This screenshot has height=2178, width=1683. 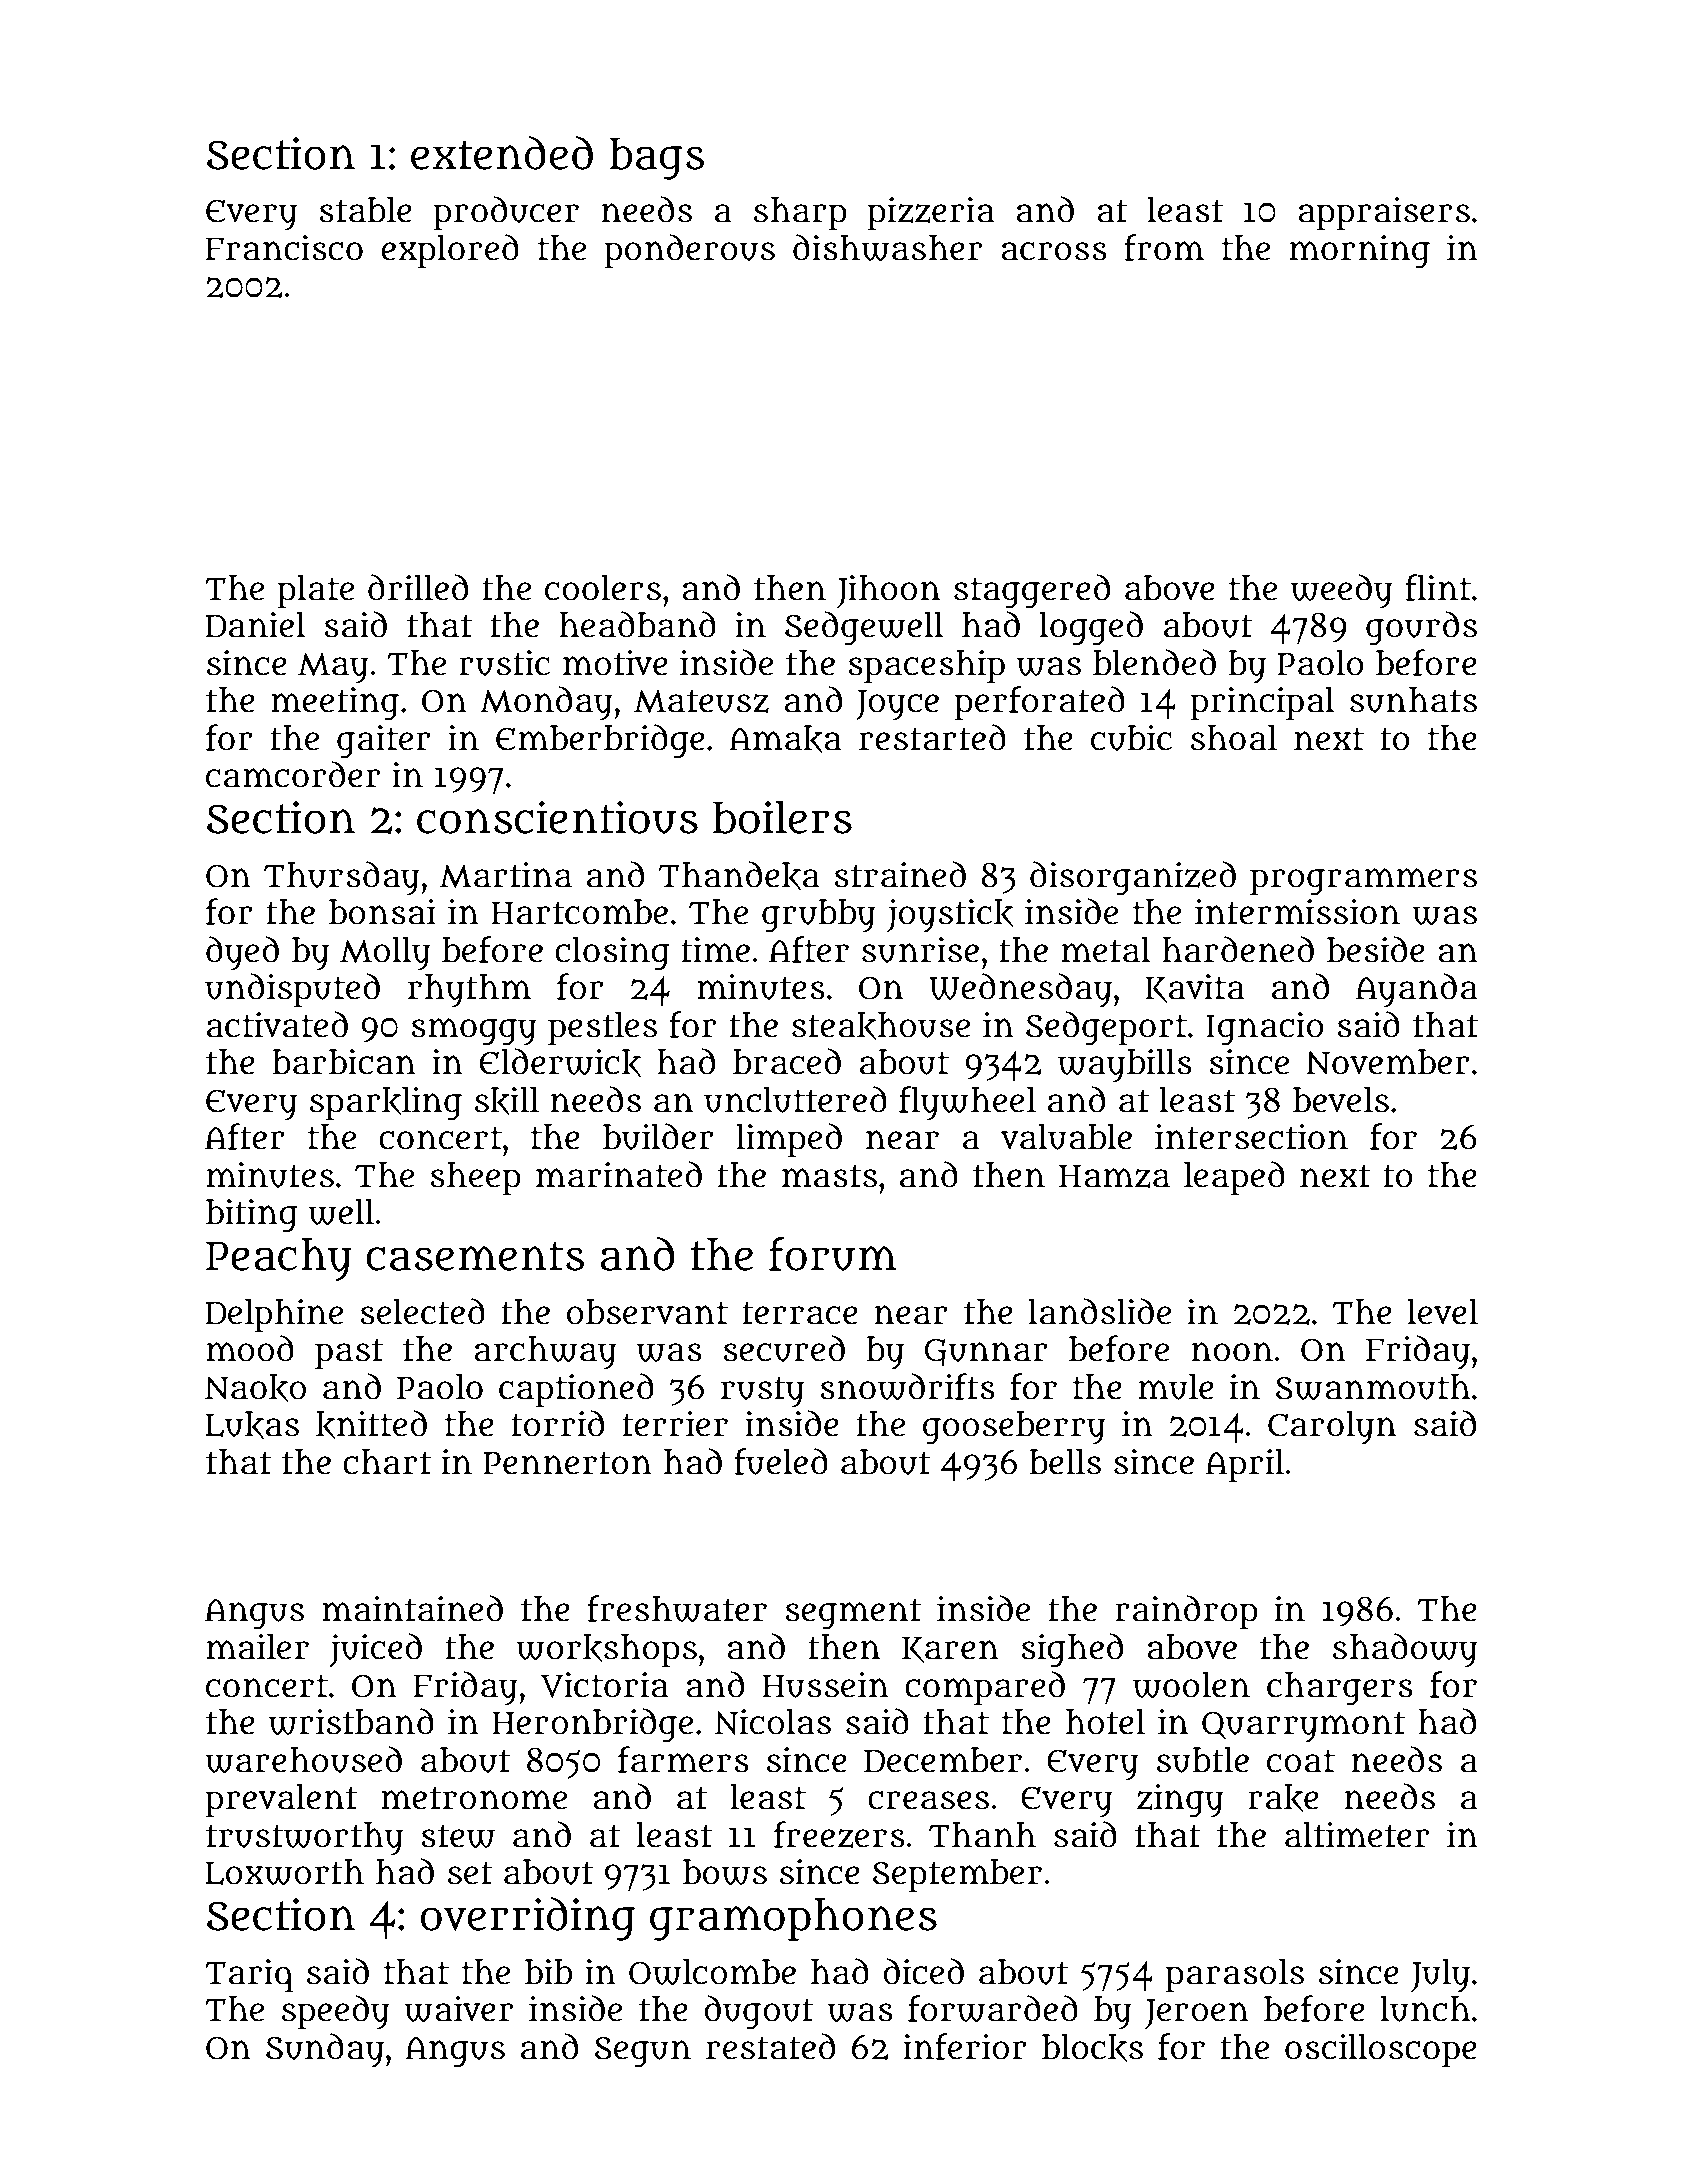 I want to click on pizzeria, so click(x=931, y=214).
